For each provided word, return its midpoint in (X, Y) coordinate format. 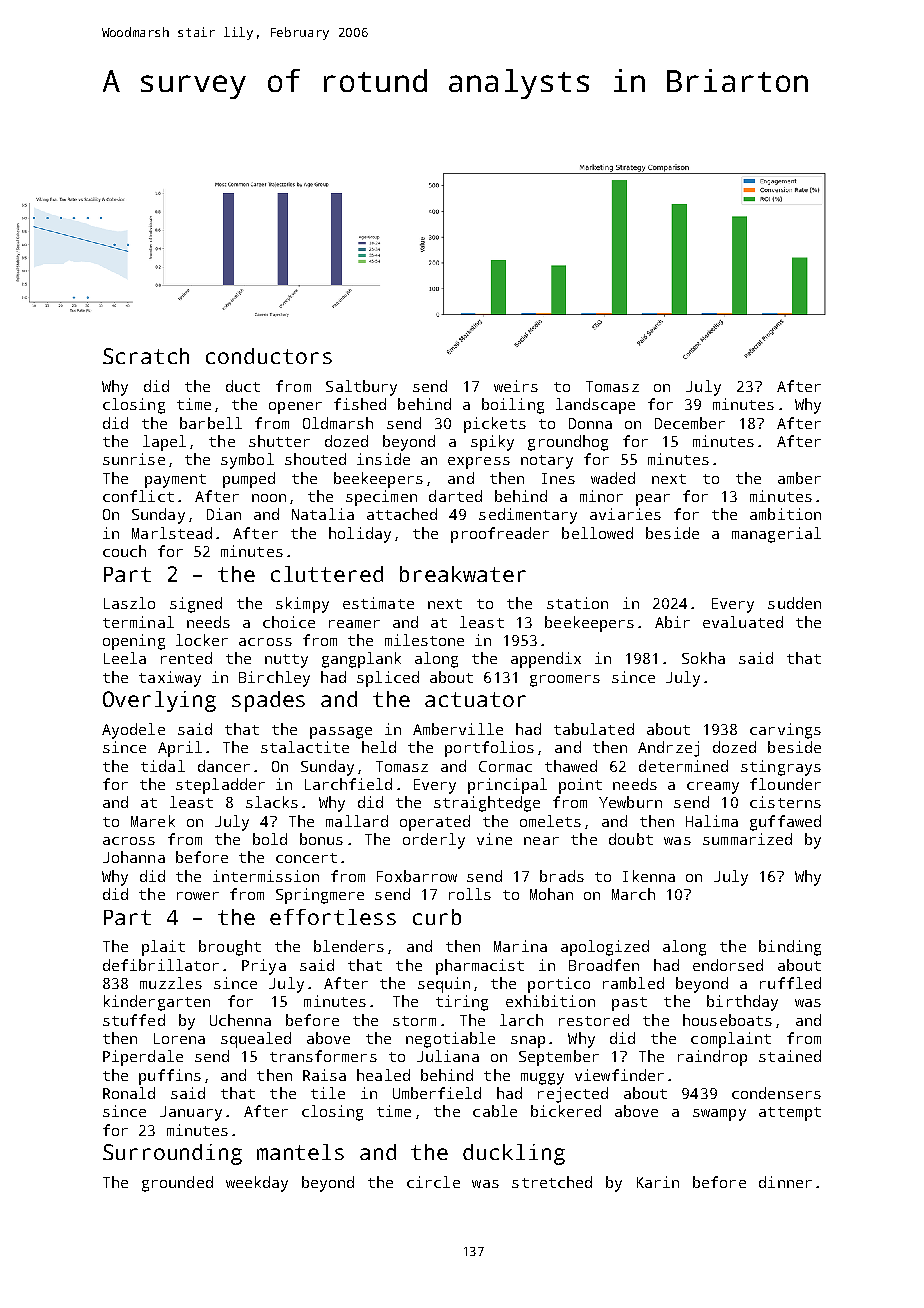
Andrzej (668, 749)
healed (383, 1075)
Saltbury (361, 388)
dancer (224, 766)
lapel (164, 443)
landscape (595, 406)
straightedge (487, 804)
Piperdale (143, 1058)
